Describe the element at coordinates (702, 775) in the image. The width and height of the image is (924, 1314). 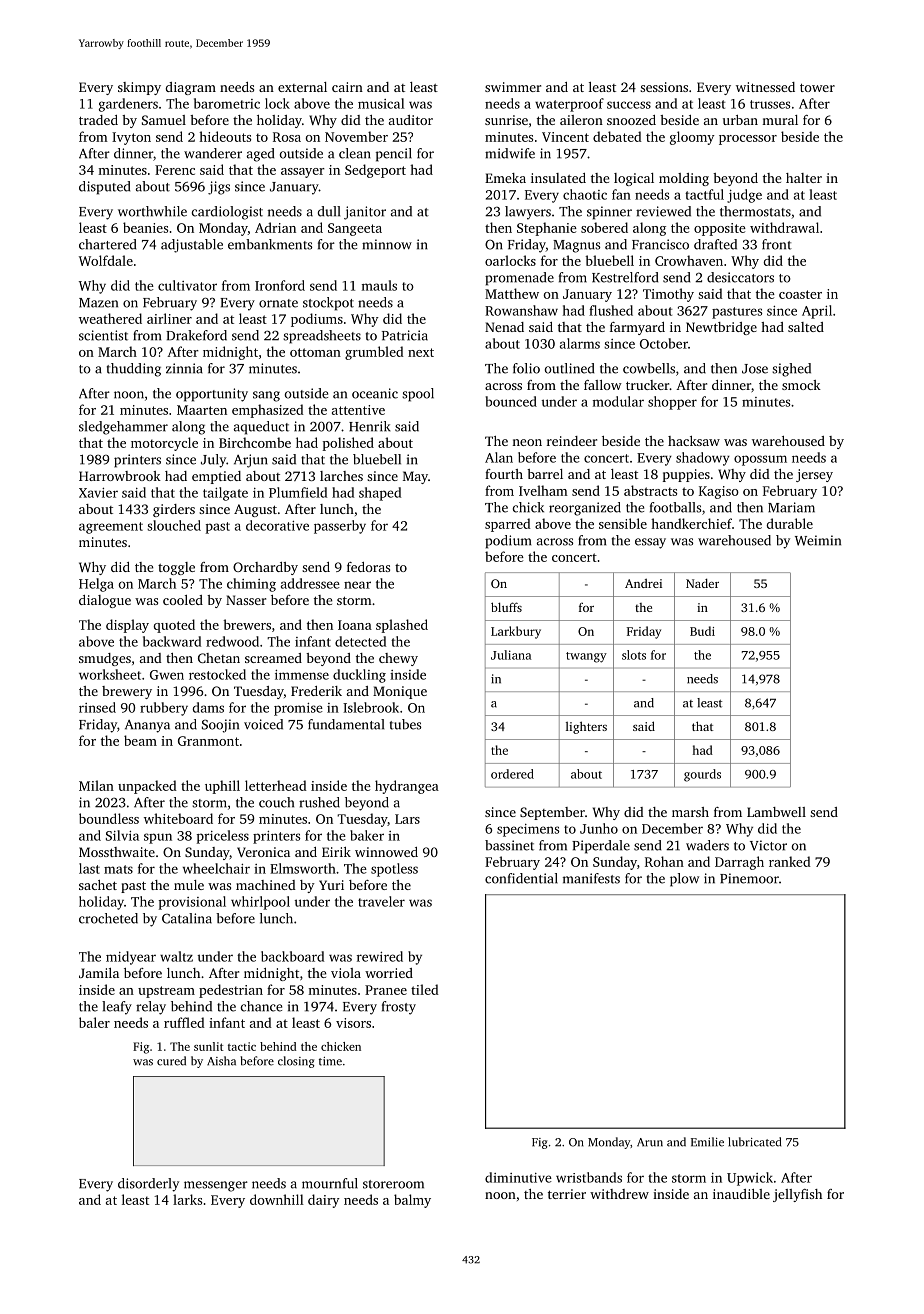
I see `gourds` at that location.
